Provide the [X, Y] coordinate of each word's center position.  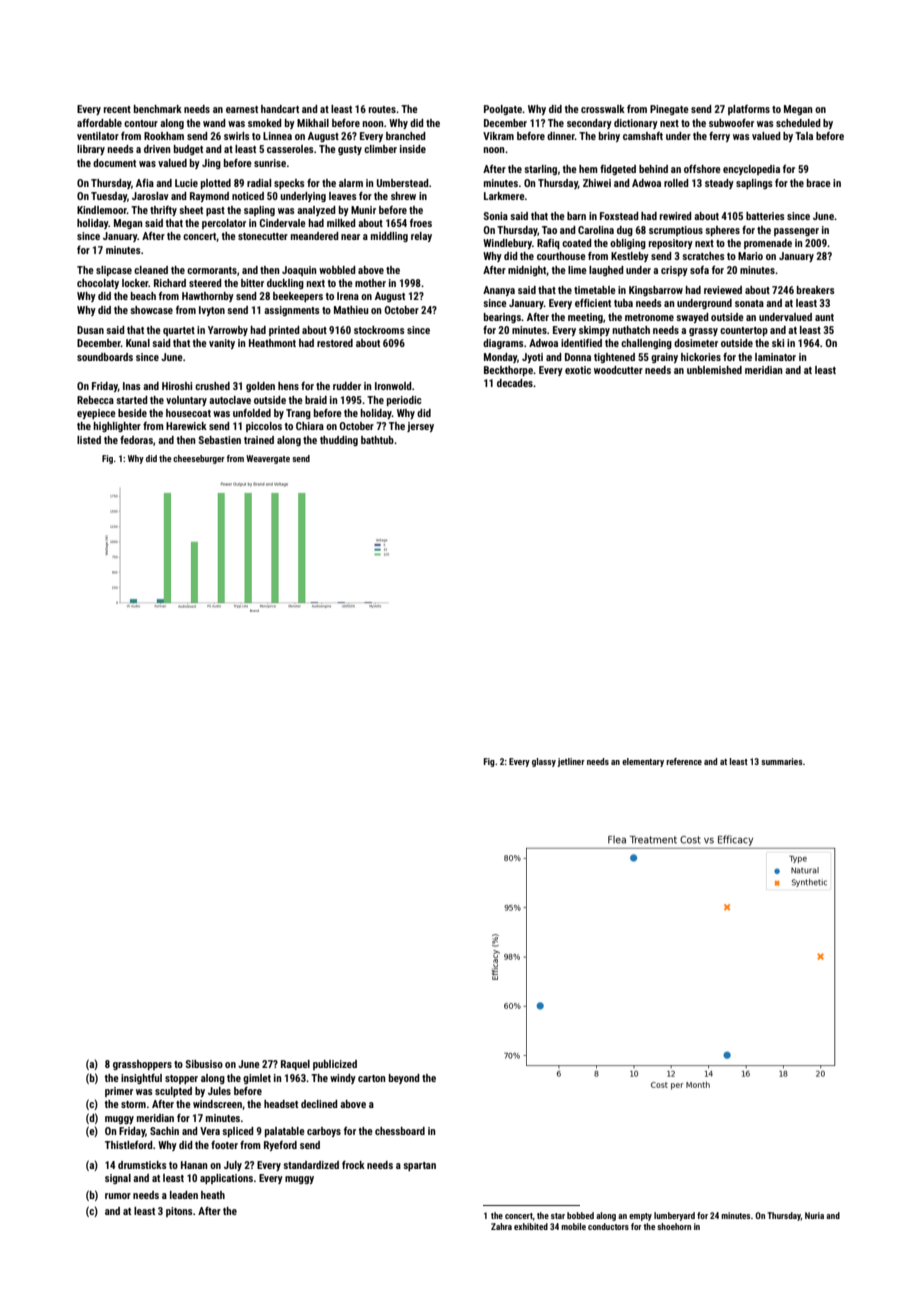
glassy [544, 762]
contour [141, 123]
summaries [782, 761]
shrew [403, 196]
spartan [419, 1166]
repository [671, 244]
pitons [179, 1212]
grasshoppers [142, 1065]
